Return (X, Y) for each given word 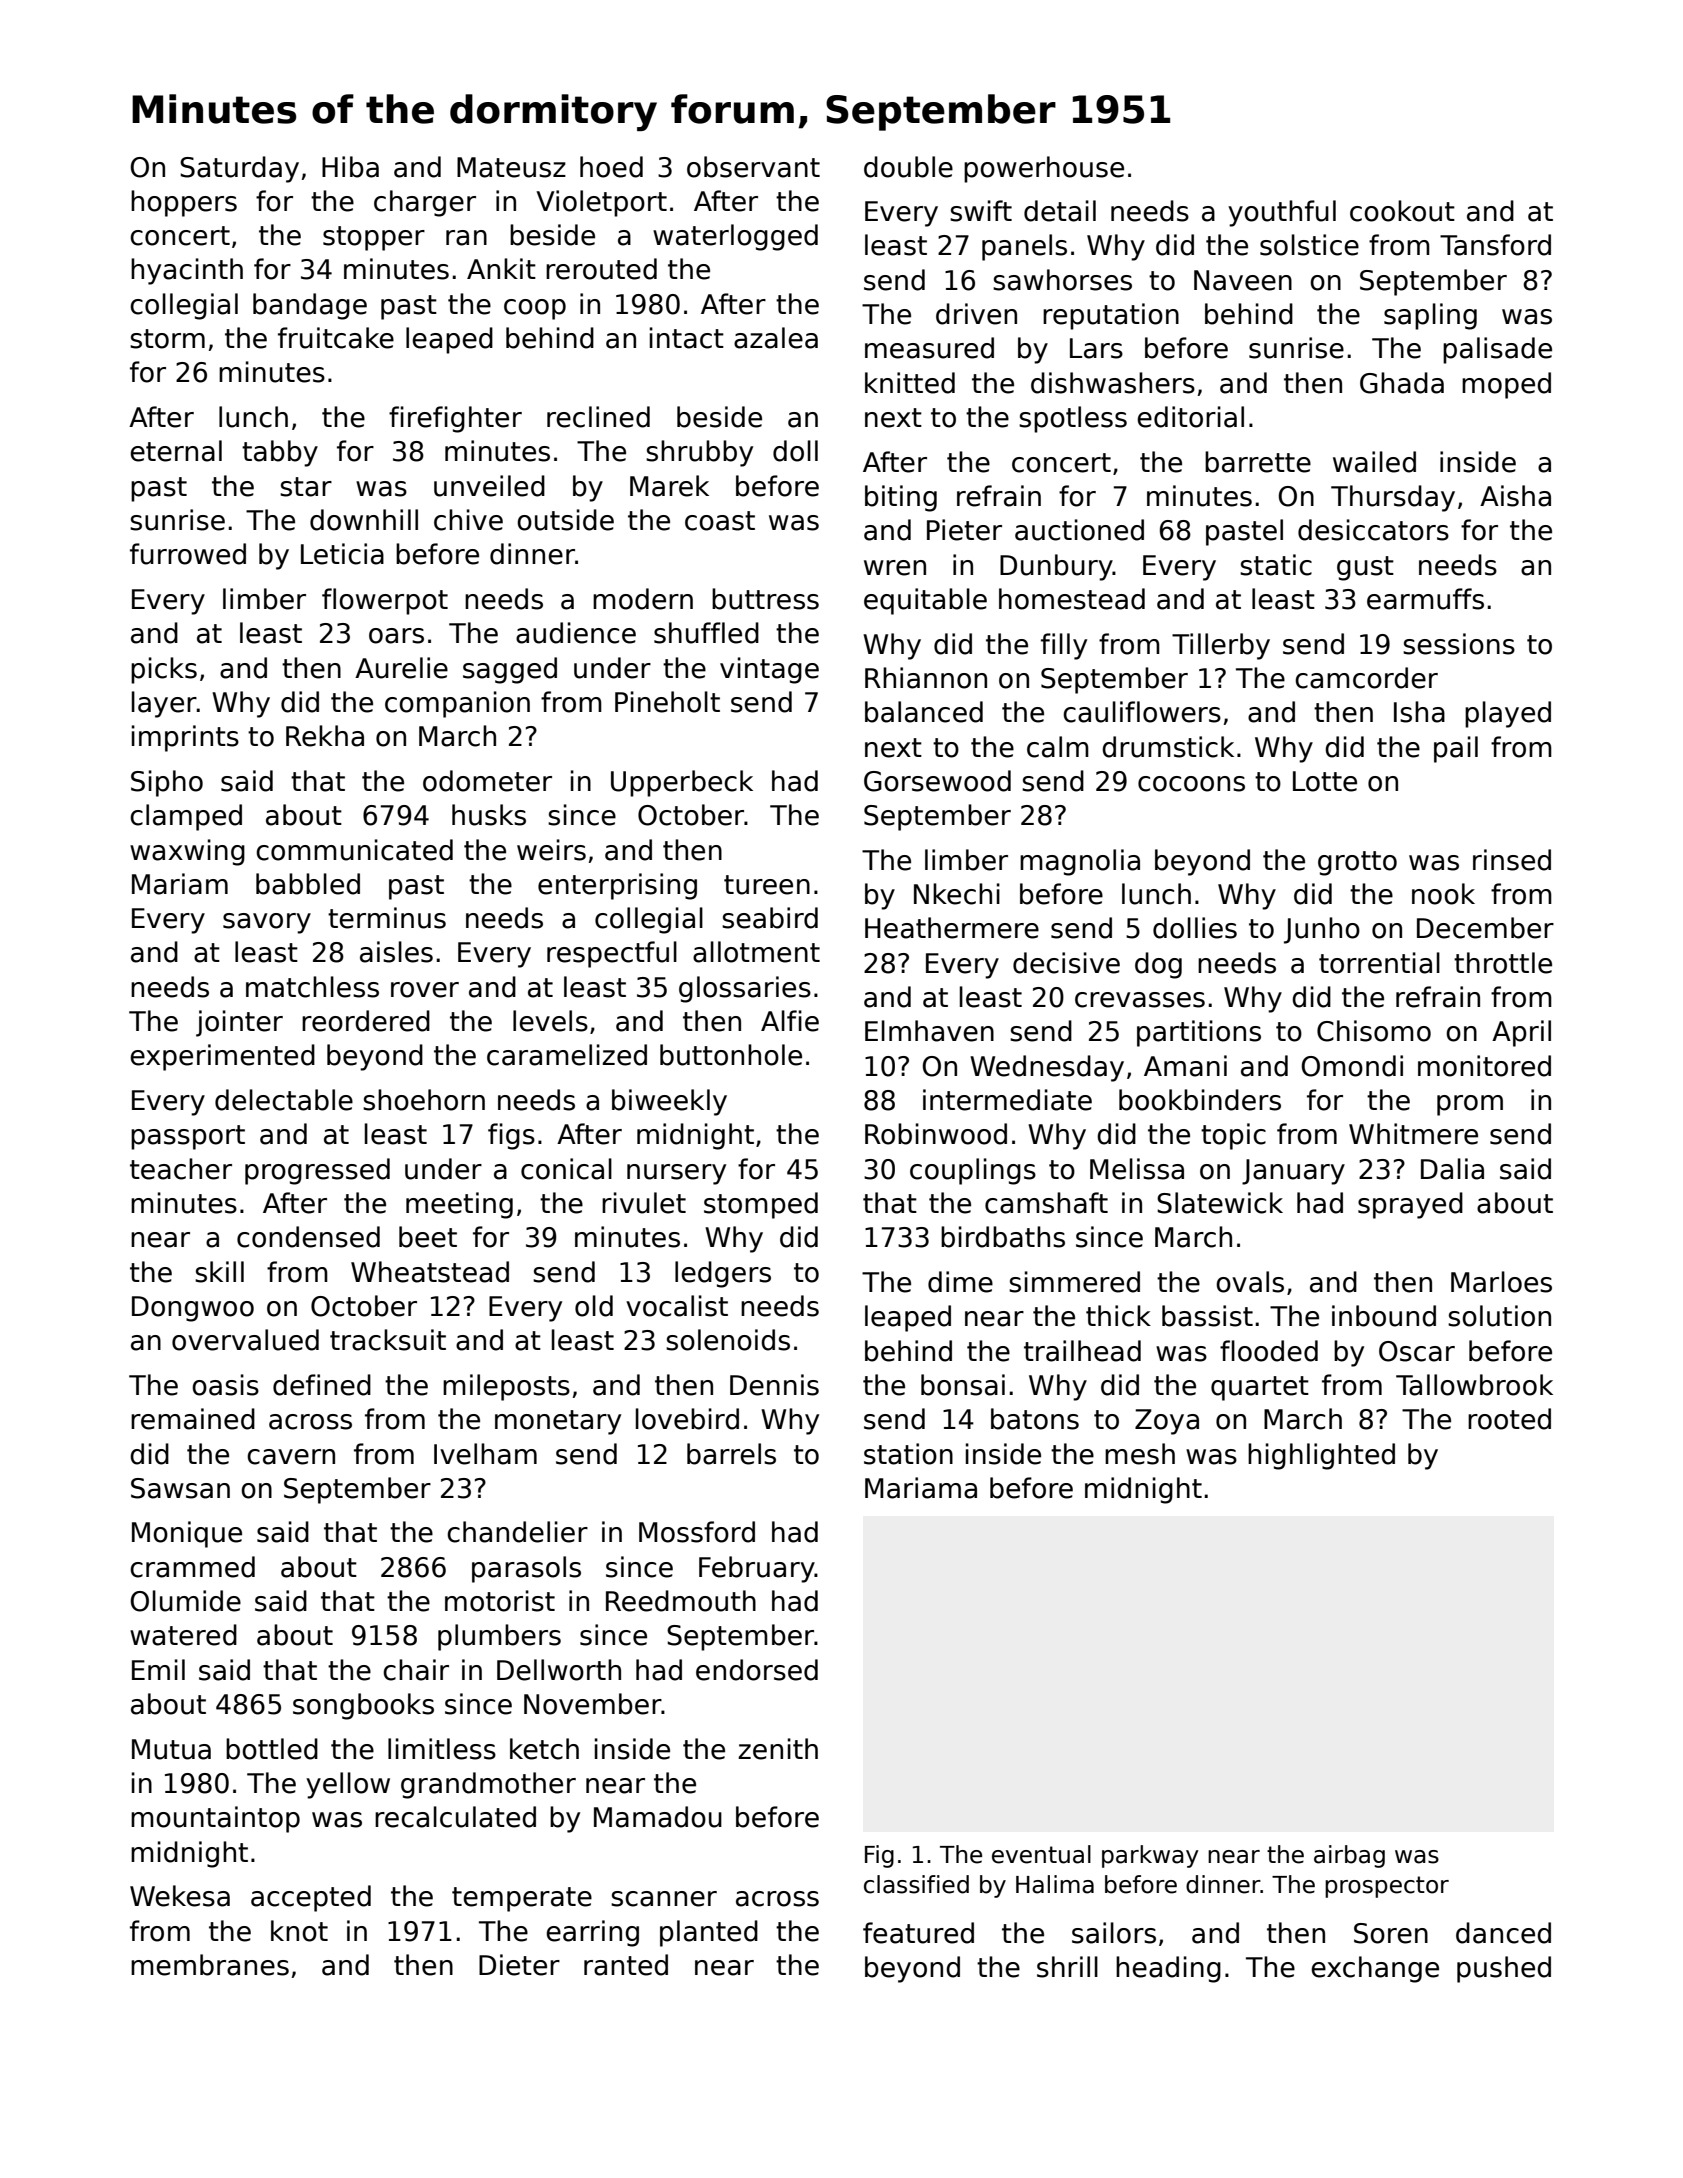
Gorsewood (937, 781)
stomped (761, 1205)
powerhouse (1044, 169)
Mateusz (511, 167)
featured (918, 1933)
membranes (210, 1965)
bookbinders (1200, 1100)
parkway (1150, 1856)
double (908, 167)
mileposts (506, 1387)
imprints (185, 738)
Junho (1322, 930)
